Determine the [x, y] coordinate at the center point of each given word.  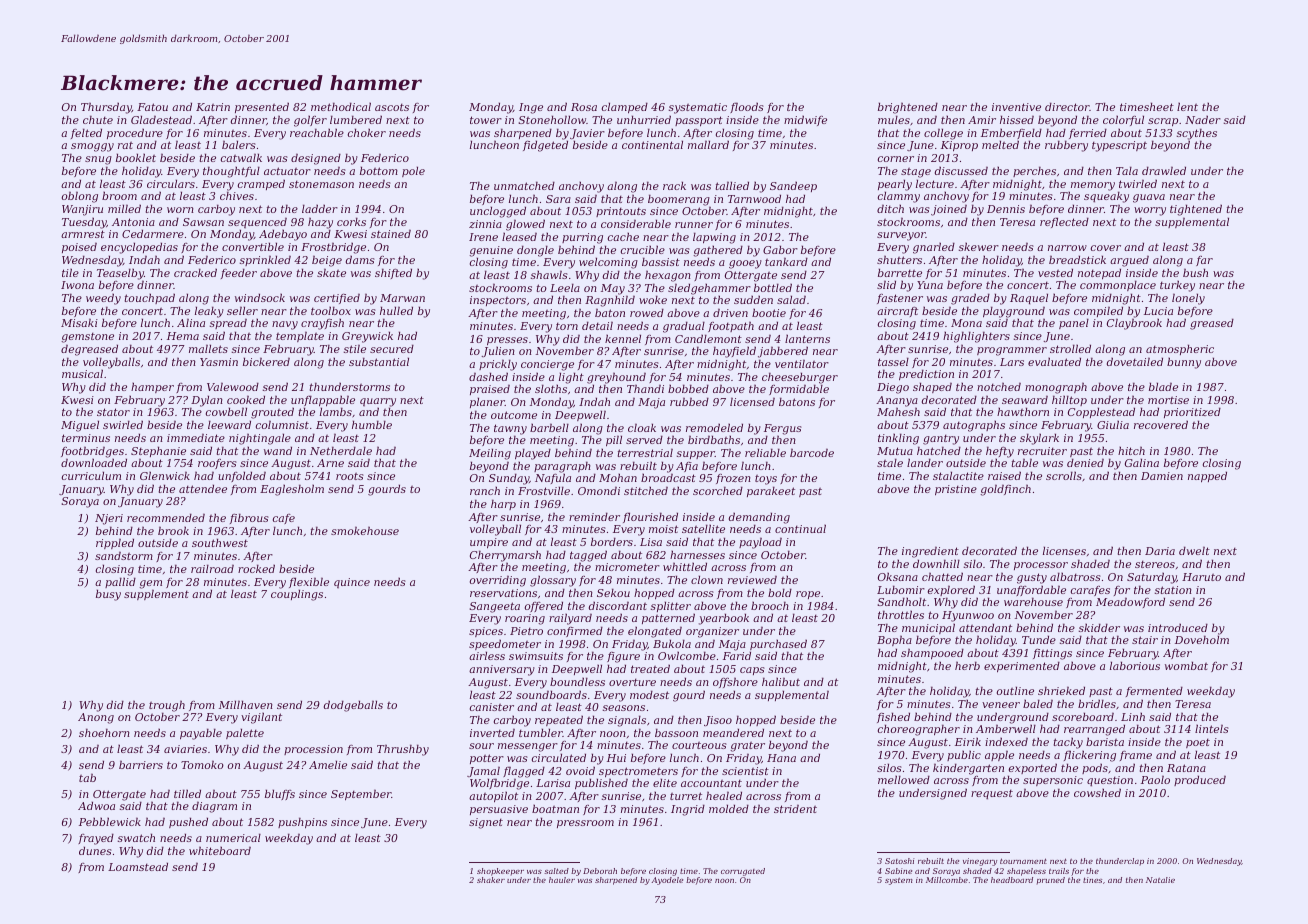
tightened [1196, 210]
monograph [1056, 388]
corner [896, 159]
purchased [778, 645]
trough [167, 706]
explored [951, 590]
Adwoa [96, 805]
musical [82, 373]
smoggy [92, 147]
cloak [642, 427]
